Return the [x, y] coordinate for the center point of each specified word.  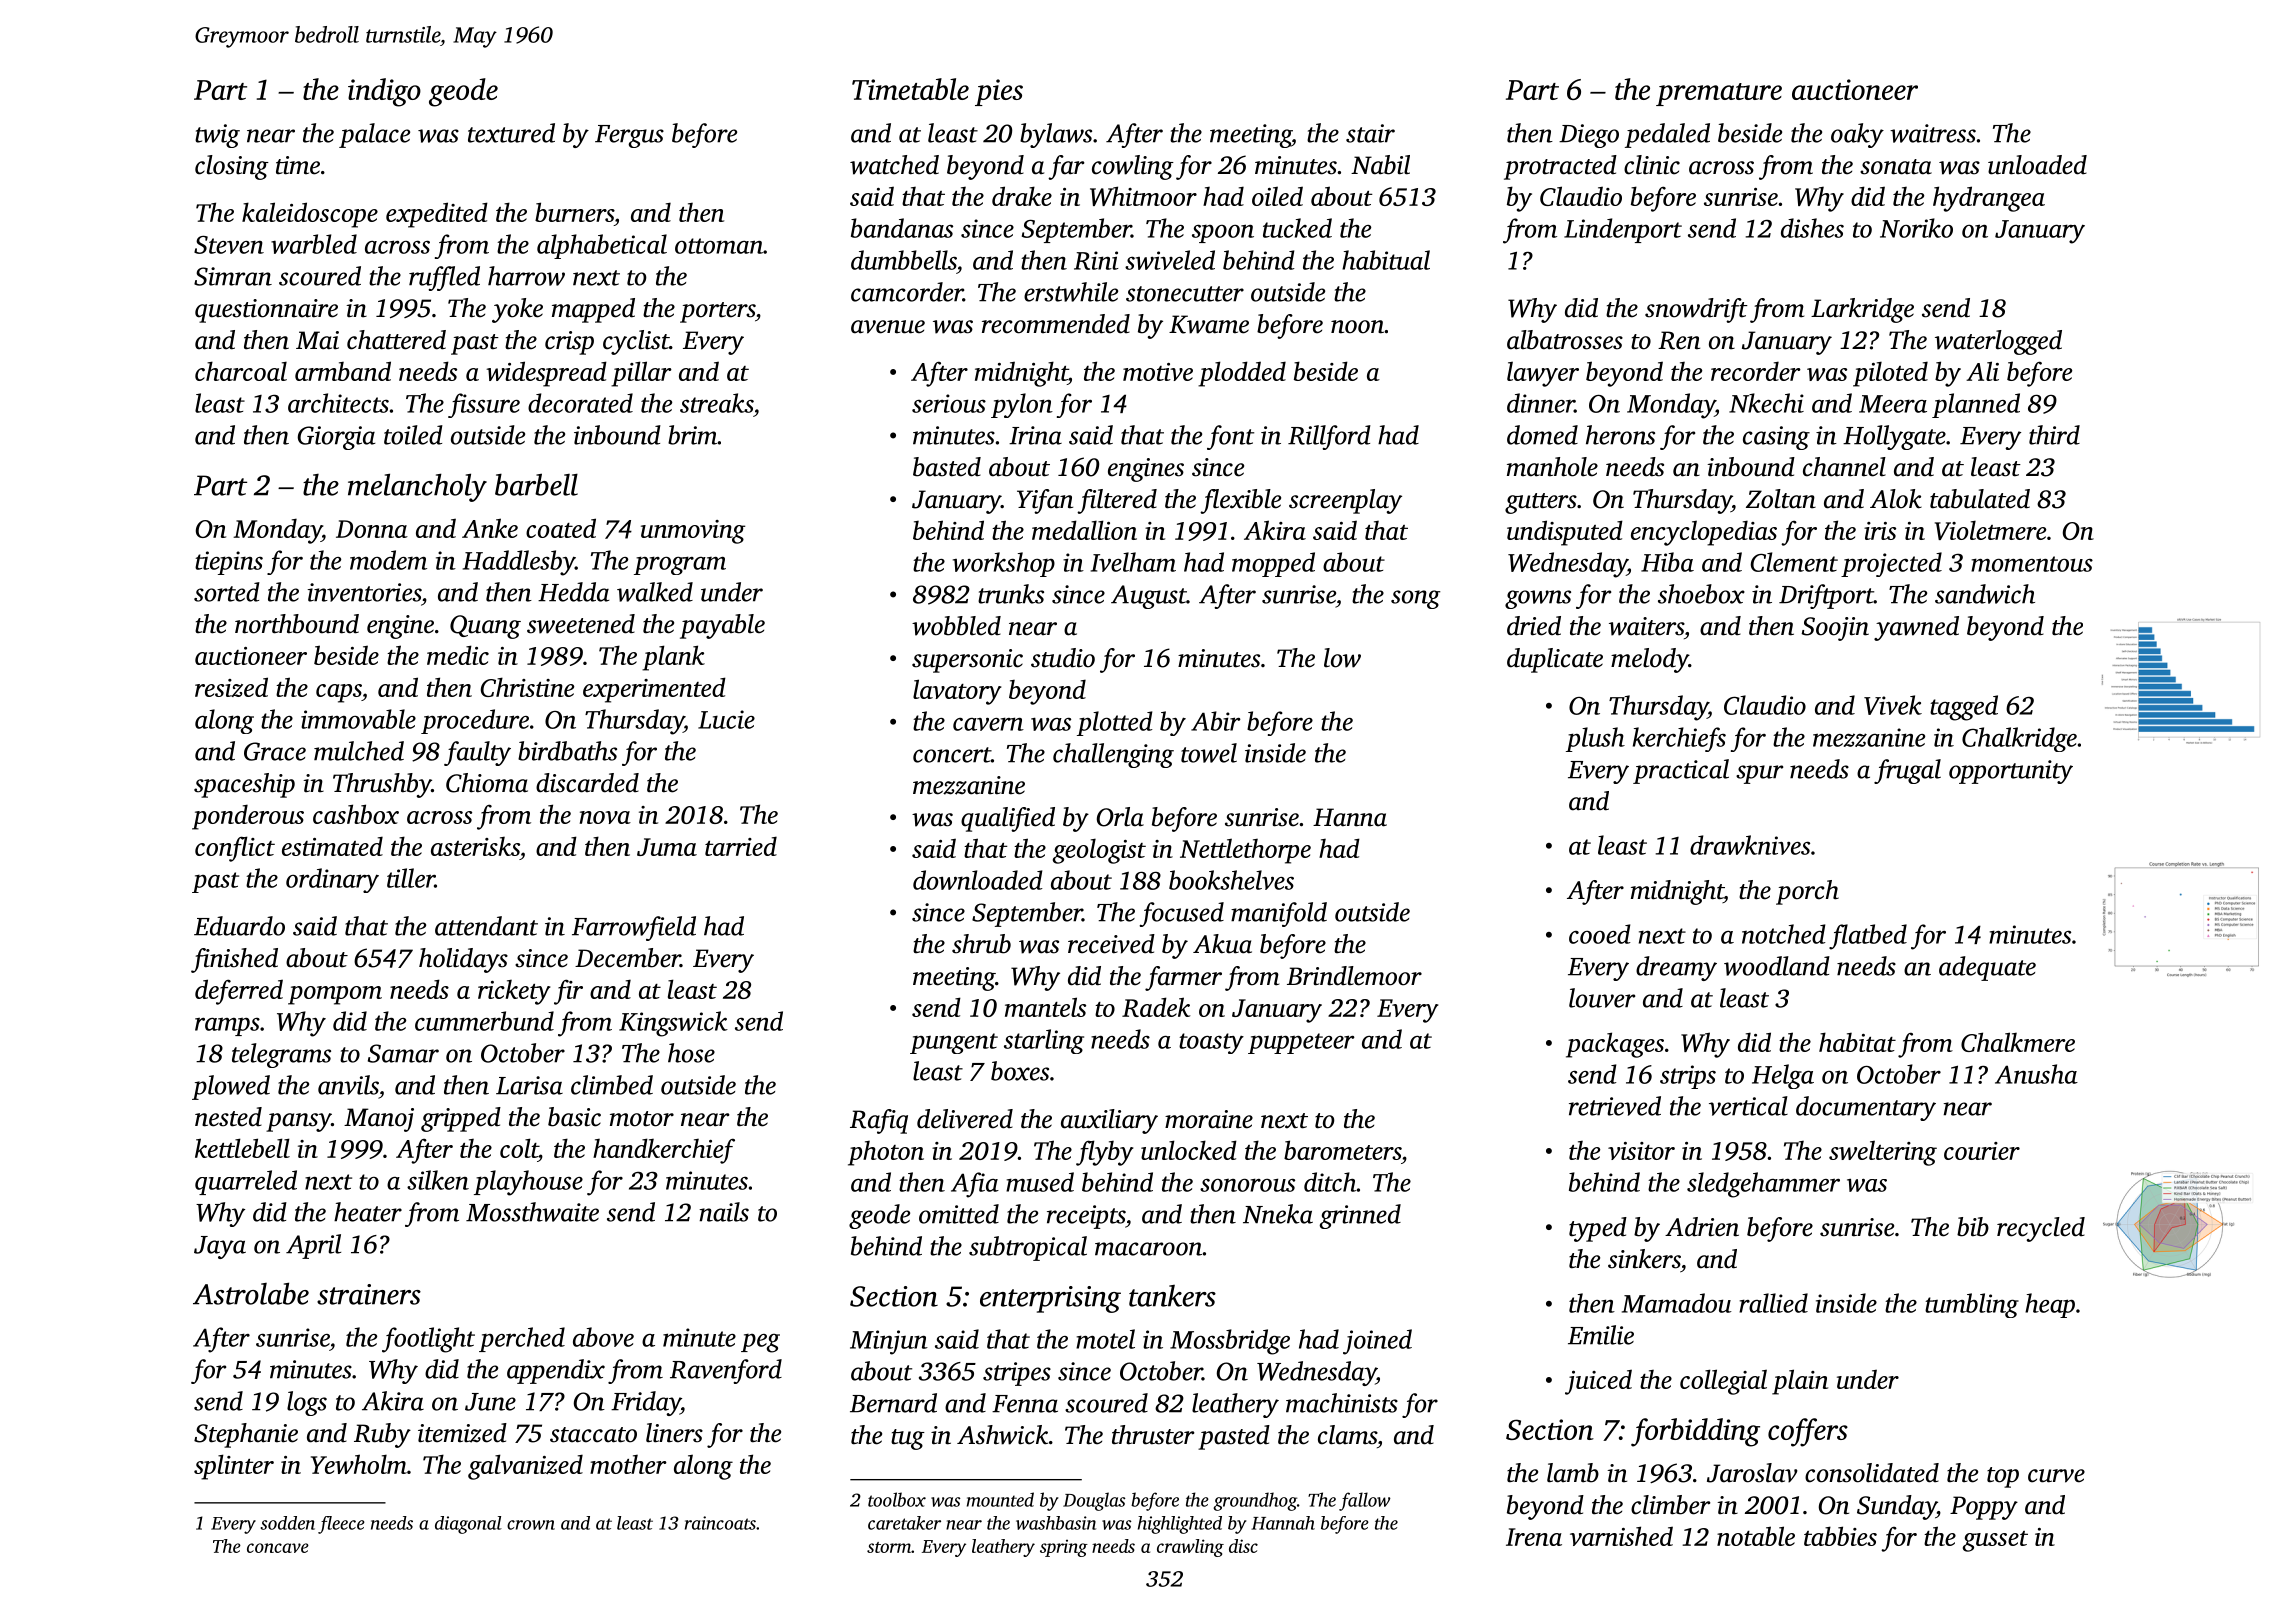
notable [1756, 1536]
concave [278, 1548]
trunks [1011, 594]
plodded [1242, 374]
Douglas [1094, 1501]
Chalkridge [2019, 739]
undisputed [1565, 533]
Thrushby [382, 785]
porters [717, 312]
